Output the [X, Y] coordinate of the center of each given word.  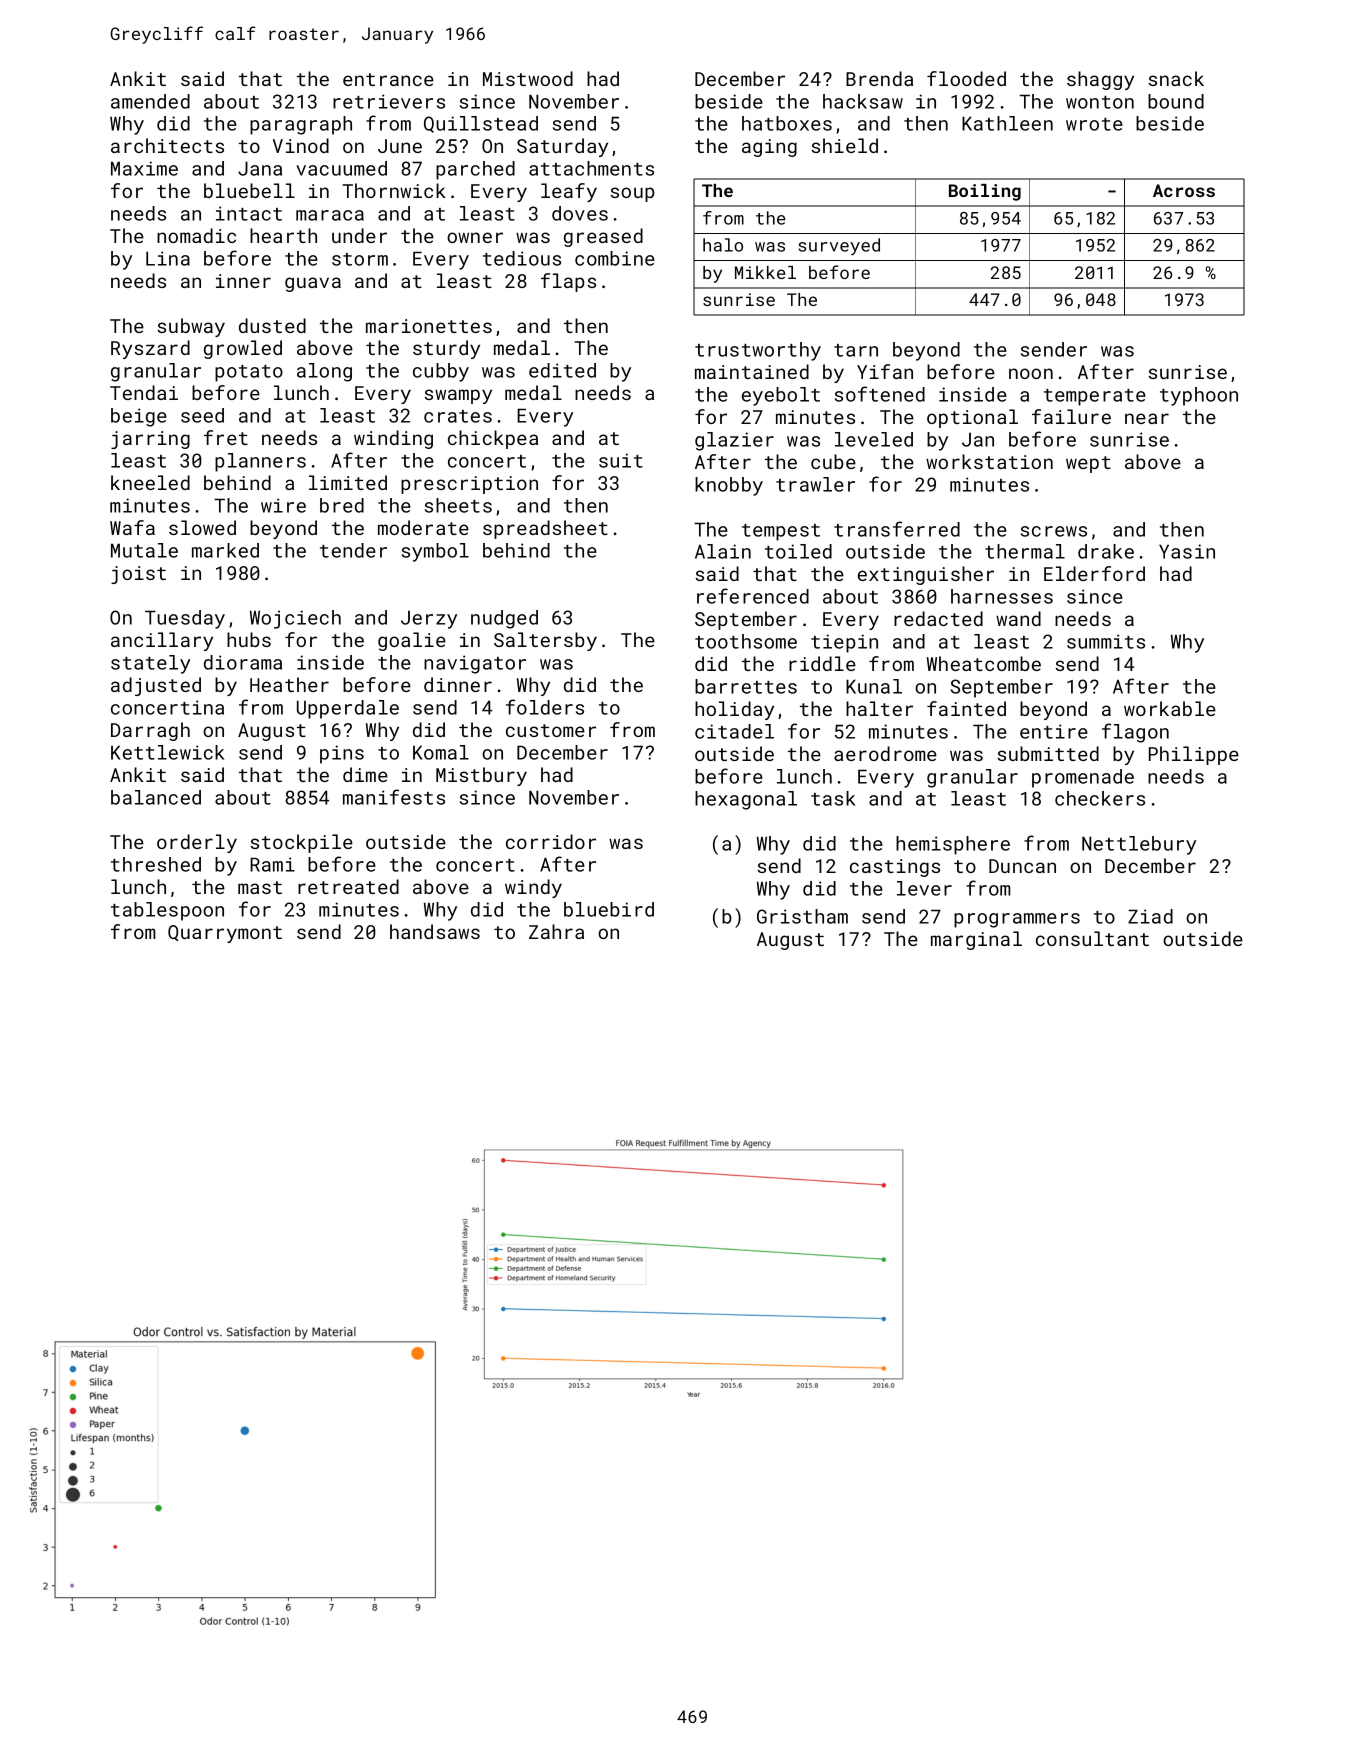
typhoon [1199, 396]
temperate [1095, 397]
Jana [260, 168]
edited [562, 370]
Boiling [985, 192]
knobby [729, 486]
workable [1170, 708]
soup [633, 194]
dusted [272, 325]
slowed [202, 527]
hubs [249, 639]
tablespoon [167, 911]
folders [545, 707]
